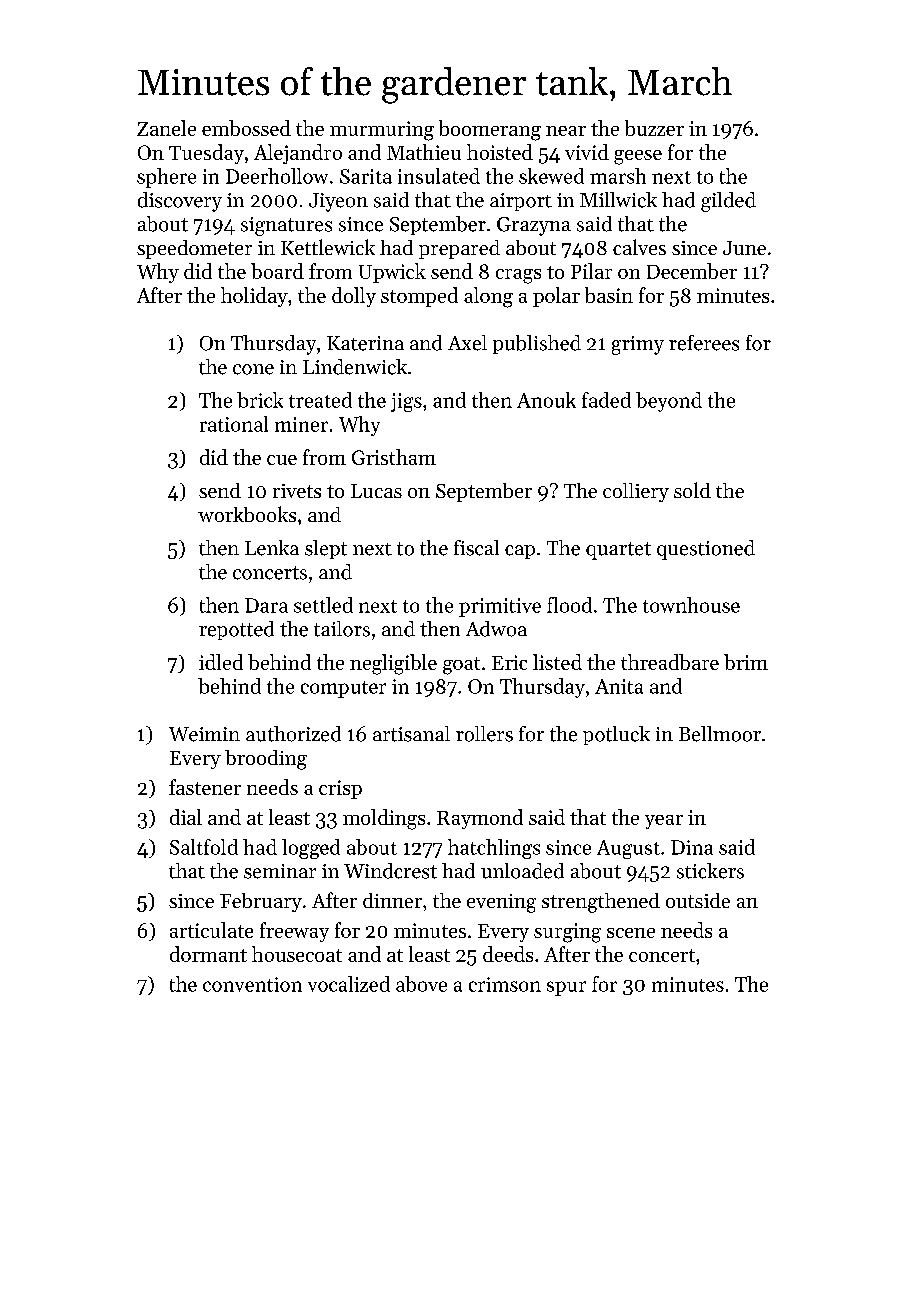 This screenshot has width=924, height=1311. Describe the element at coordinates (392, 900) in the screenshot. I see `dinner` at that location.
